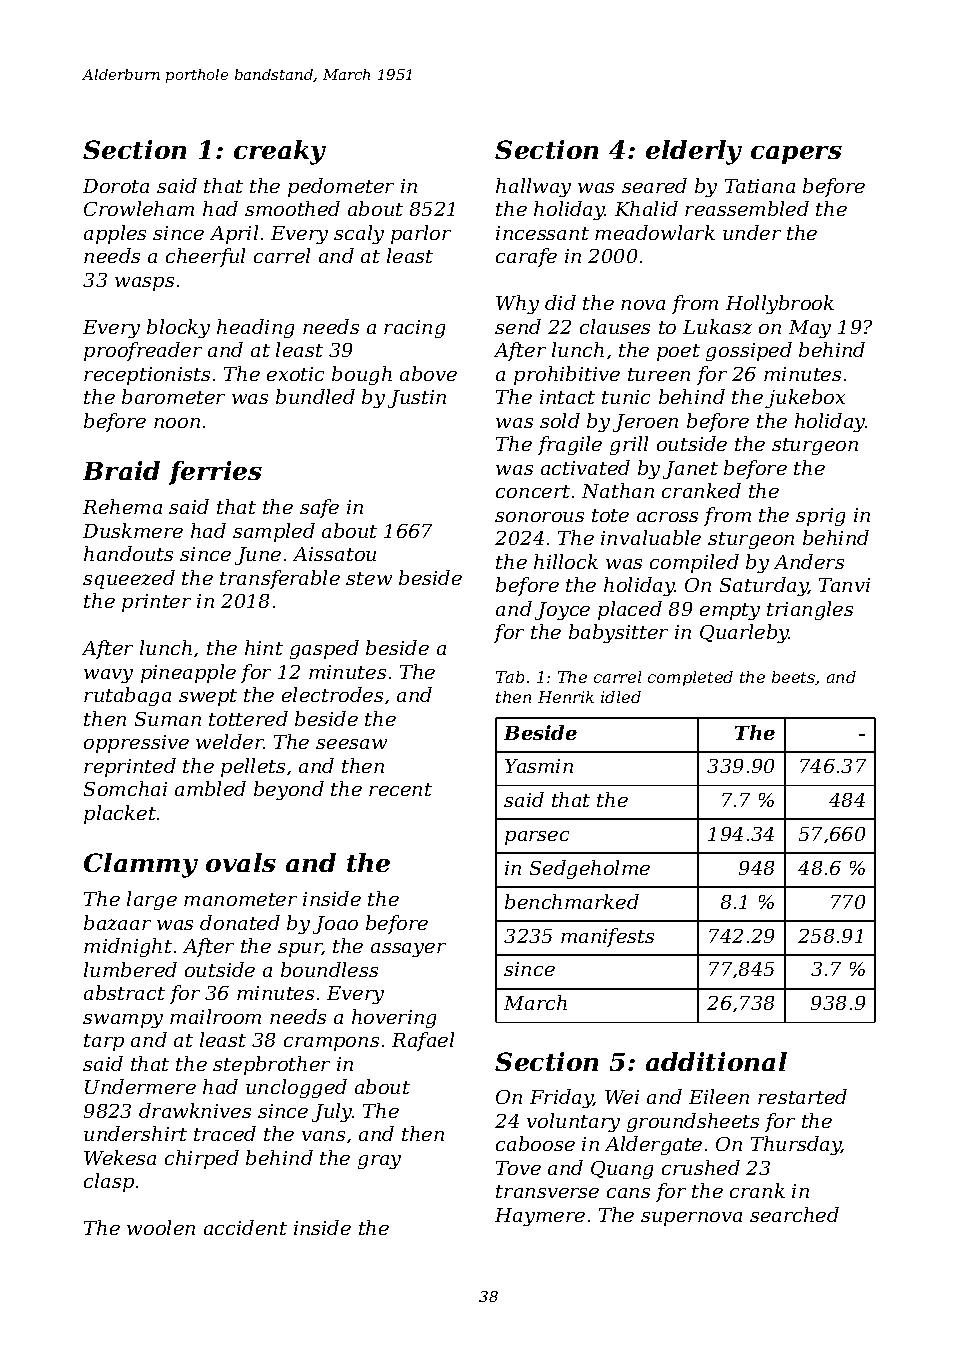 Image resolution: width=959 pixels, height=1361 pixels. What do you see at coordinates (104, 1042) in the image?
I see `tarp` at bounding box center [104, 1042].
